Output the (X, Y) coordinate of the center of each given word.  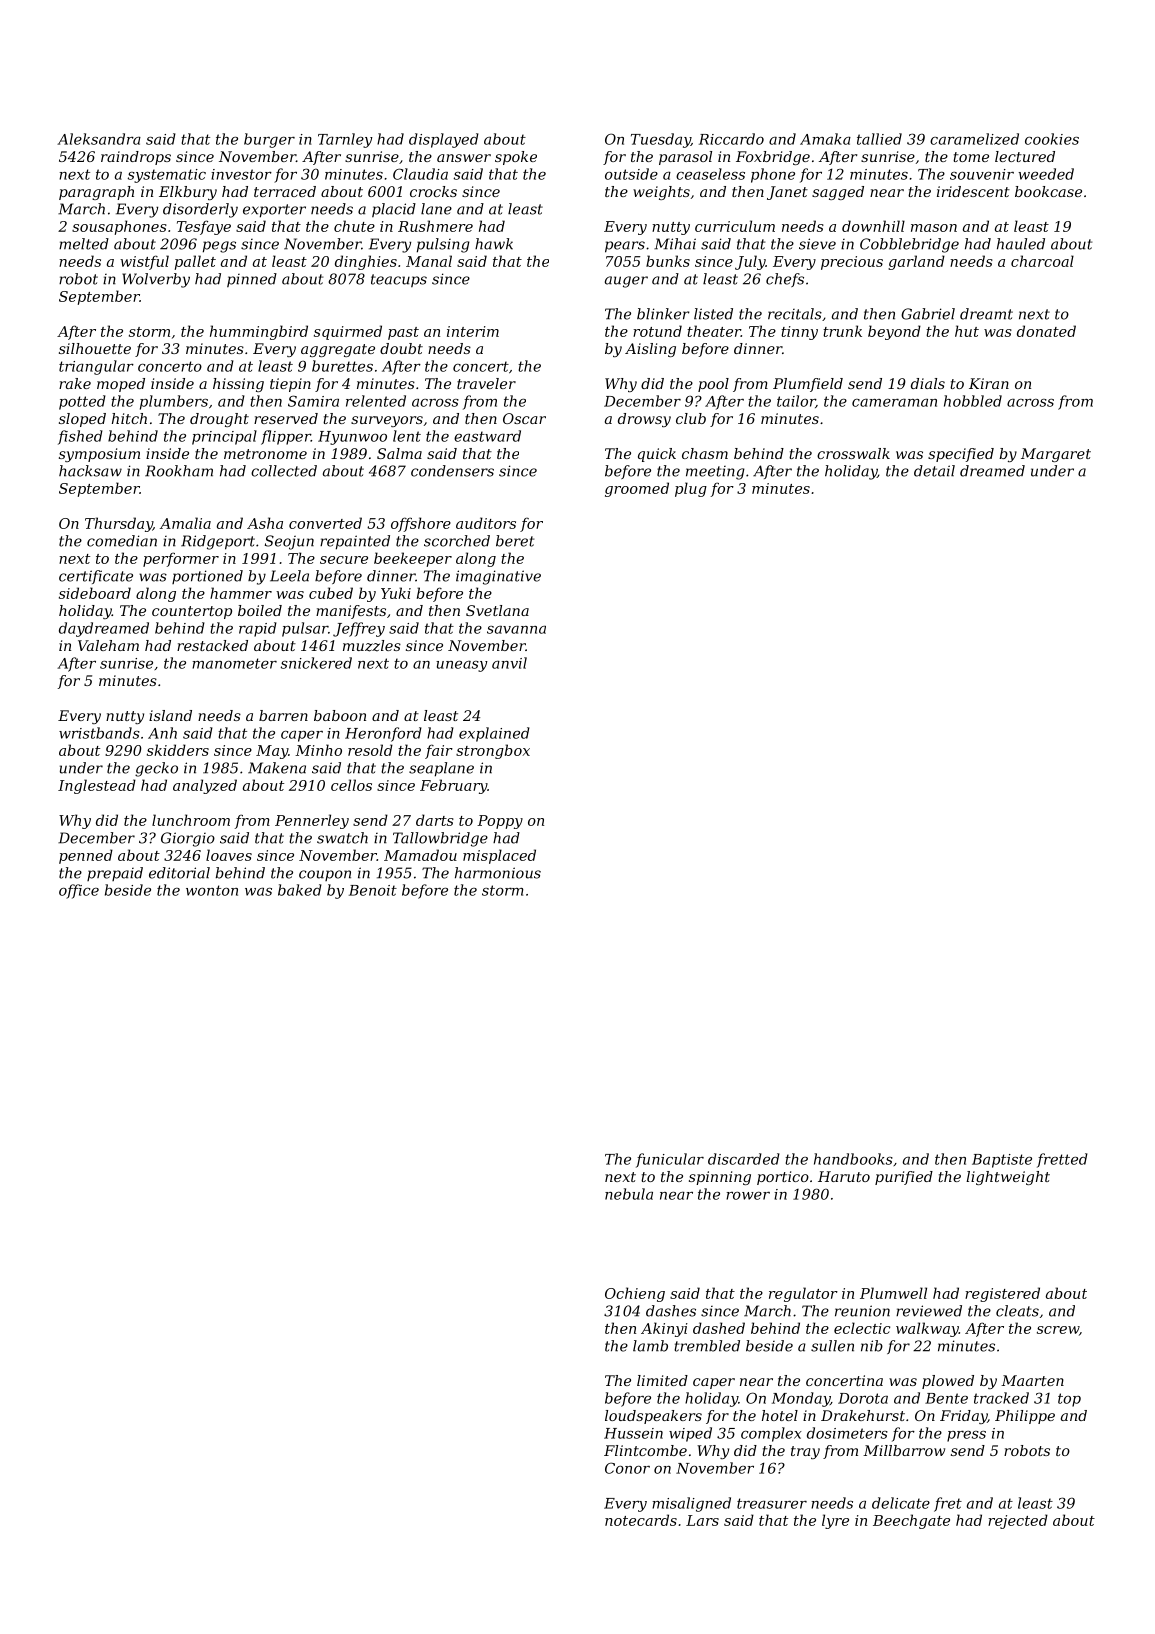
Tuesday (661, 140)
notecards (641, 1520)
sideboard (95, 593)
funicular (670, 1160)
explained (494, 734)
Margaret (1056, 455)
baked (300, 890)
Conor (627, 1468)
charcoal (1042, 261)
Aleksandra (99, 139)
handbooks (853, 1159)
